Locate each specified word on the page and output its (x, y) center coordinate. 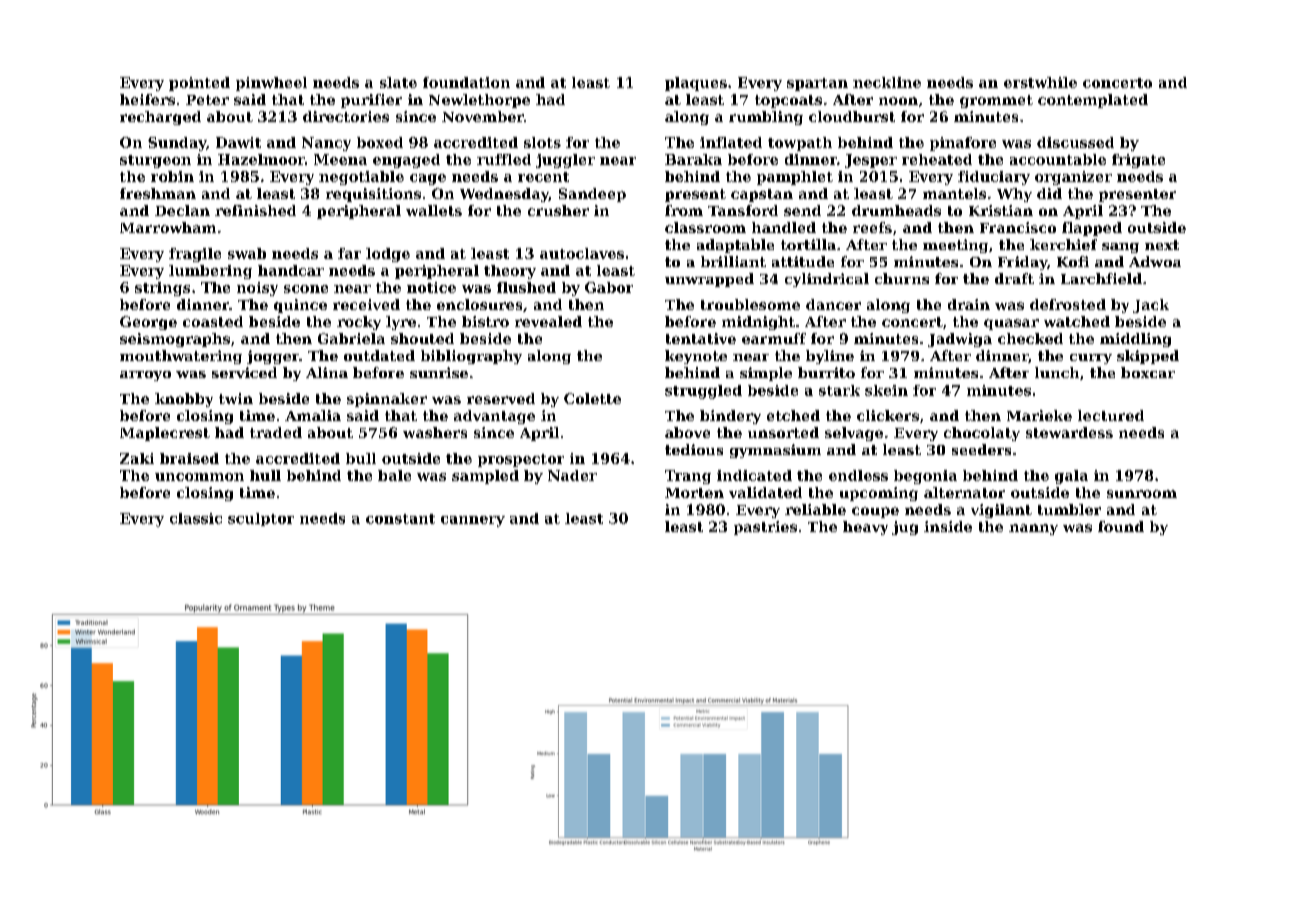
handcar (291, 270)
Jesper (871, 161)
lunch (1057, 372)
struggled (703, 392)
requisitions (373, 195)
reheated (937, 159)
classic (196, 518)
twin (236, 398)
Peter (207, 100)
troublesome (750, 304)
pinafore (963, 144)
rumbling (766, 118)
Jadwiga (960, 340)
